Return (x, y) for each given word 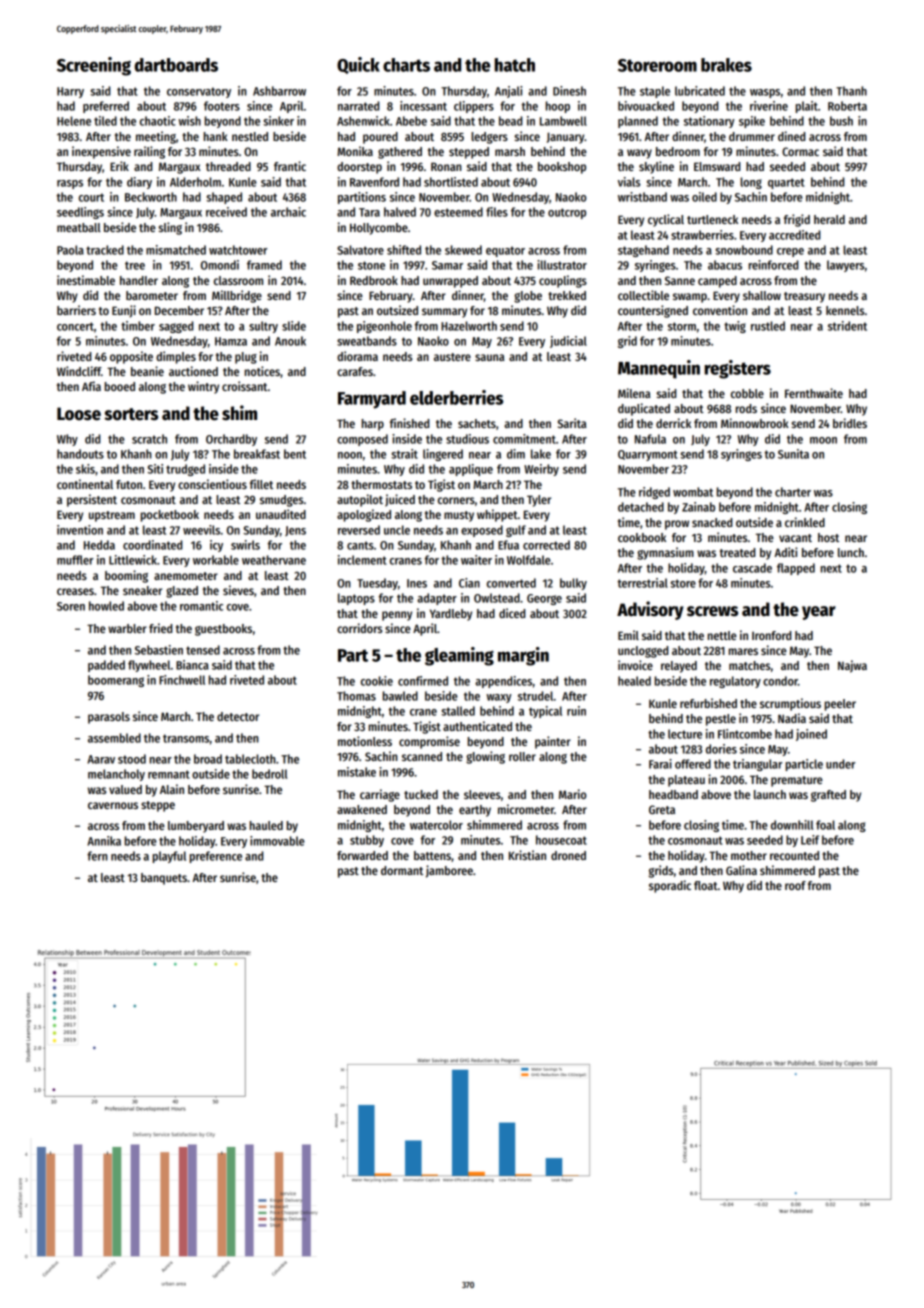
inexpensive (101, 152)
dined (791, 136)
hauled (266, 825)
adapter (437, 599)
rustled (768, 326)
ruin (576, 711)
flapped (796, 569)
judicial (568, 342)
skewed (463, 250)
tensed (203, 650)
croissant (245, 386)
